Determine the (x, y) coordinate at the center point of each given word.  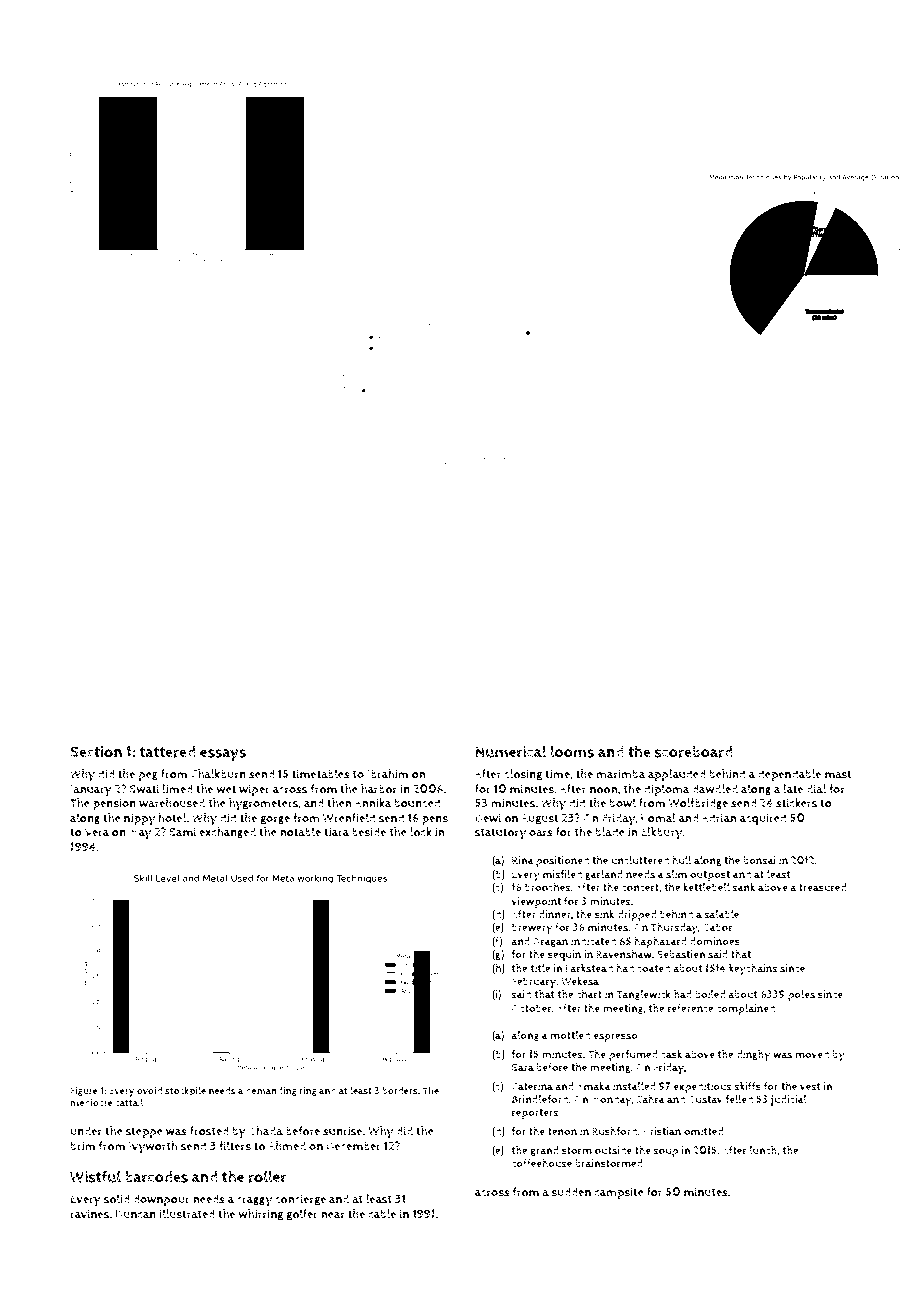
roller (268, 1176)
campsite (619, 1193)
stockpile (185, 1091)
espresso (615, 1037)
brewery (532, 929)
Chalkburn (218, 774)
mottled (570, 1035)
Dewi (488, 818)
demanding (271, 1091)
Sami (182, 832)
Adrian (719, 818)
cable (382, 1214)
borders (400, 1091)
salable (721, 914)
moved (812, 1054)
